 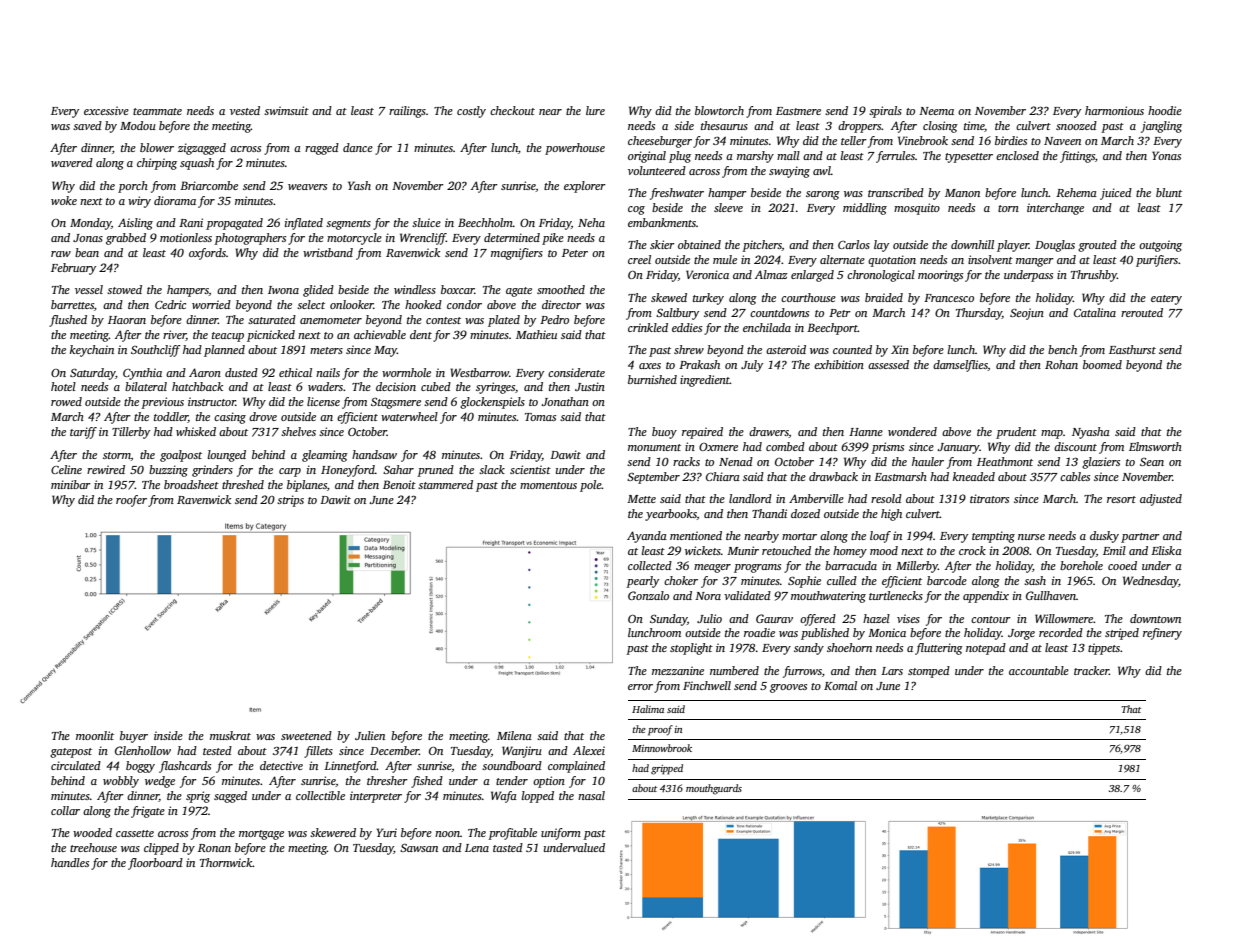 What do you see at coordinates (723, 476) in the screenshot?
I see `Chiara` at bounding box center [723, 476].
